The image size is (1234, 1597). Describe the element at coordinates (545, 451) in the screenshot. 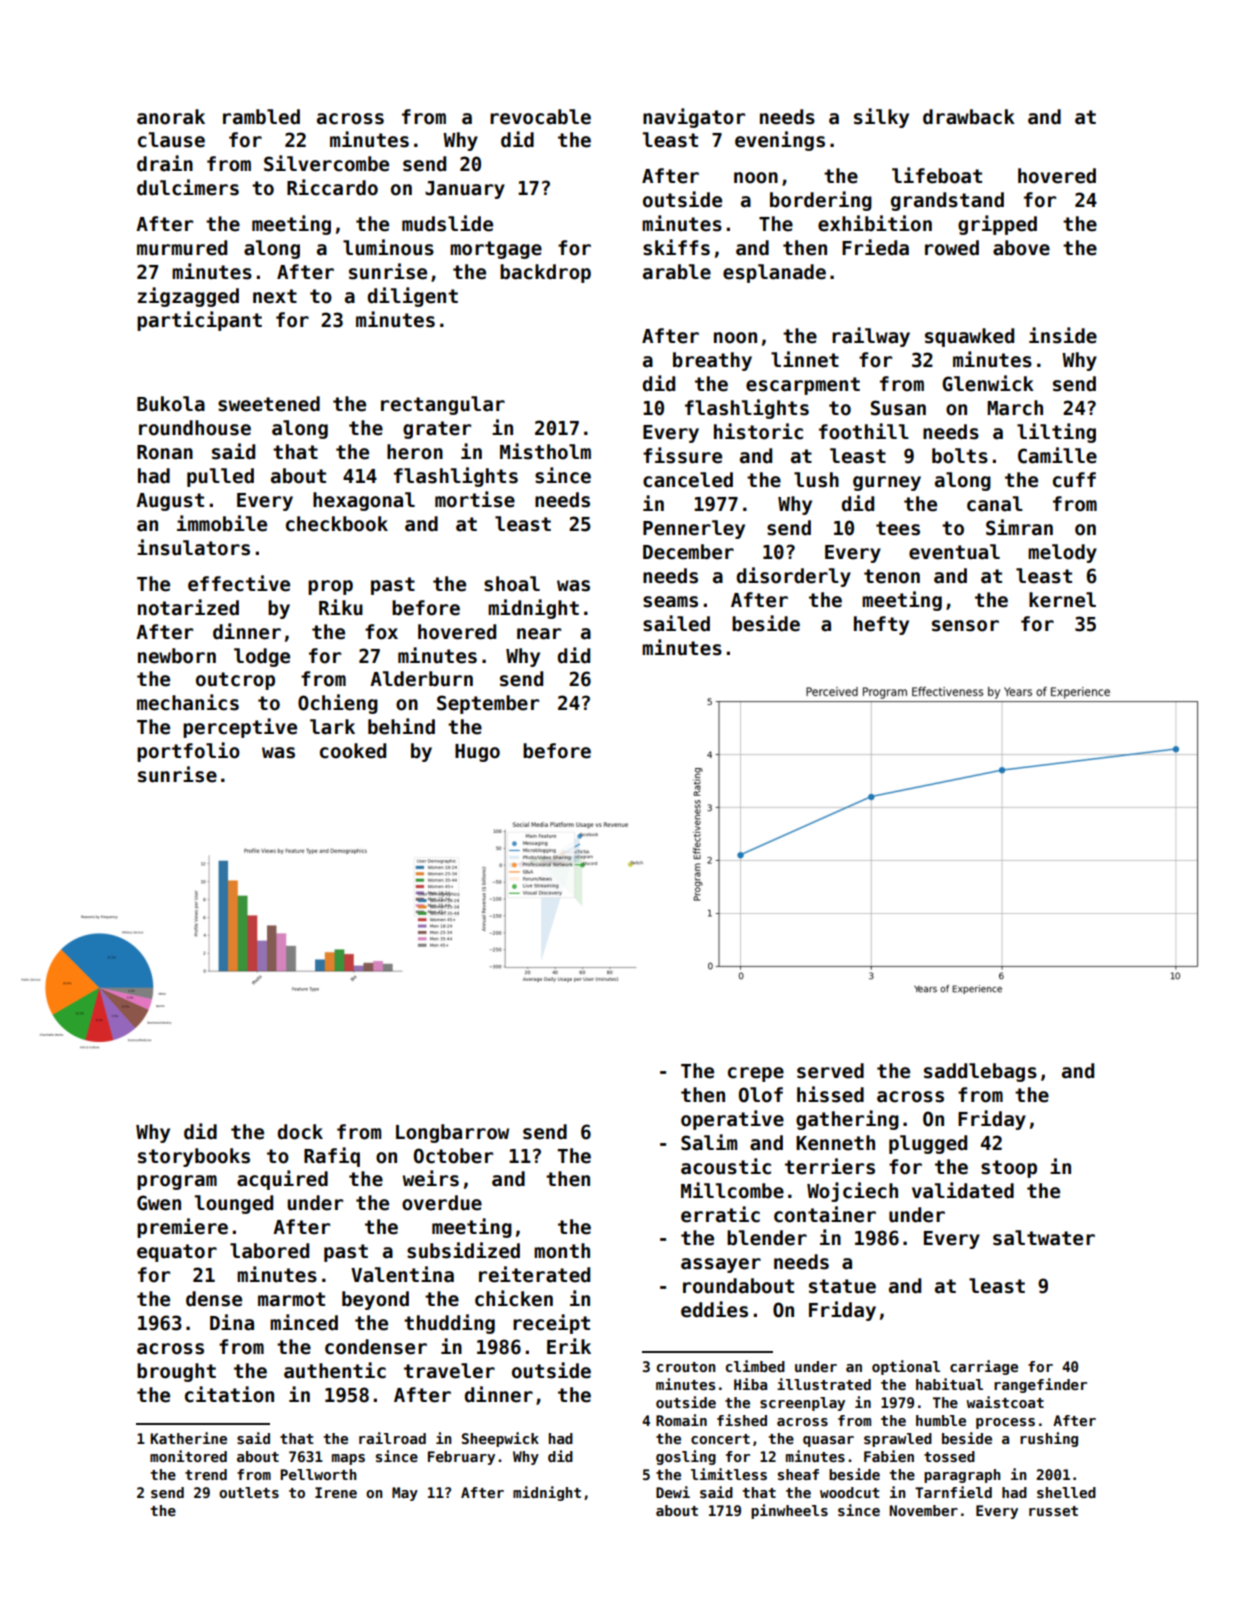

I see `Mistholm` at that location.
